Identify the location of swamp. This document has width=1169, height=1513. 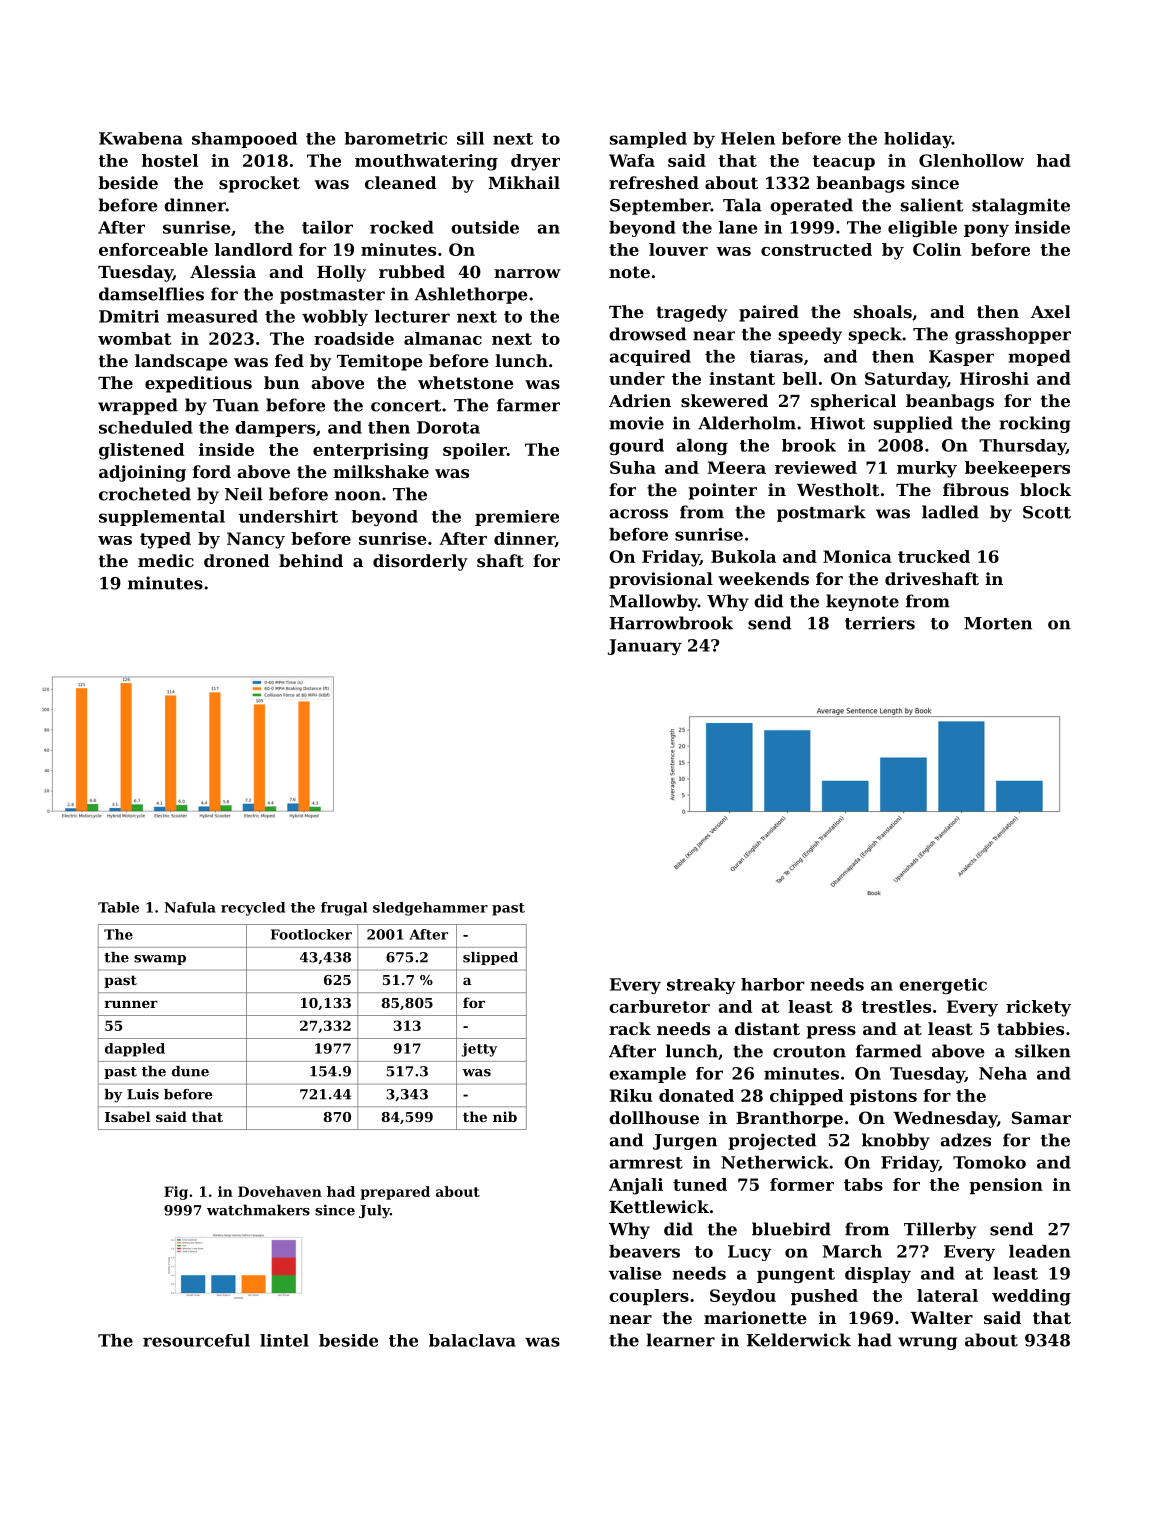
(160, 960).
